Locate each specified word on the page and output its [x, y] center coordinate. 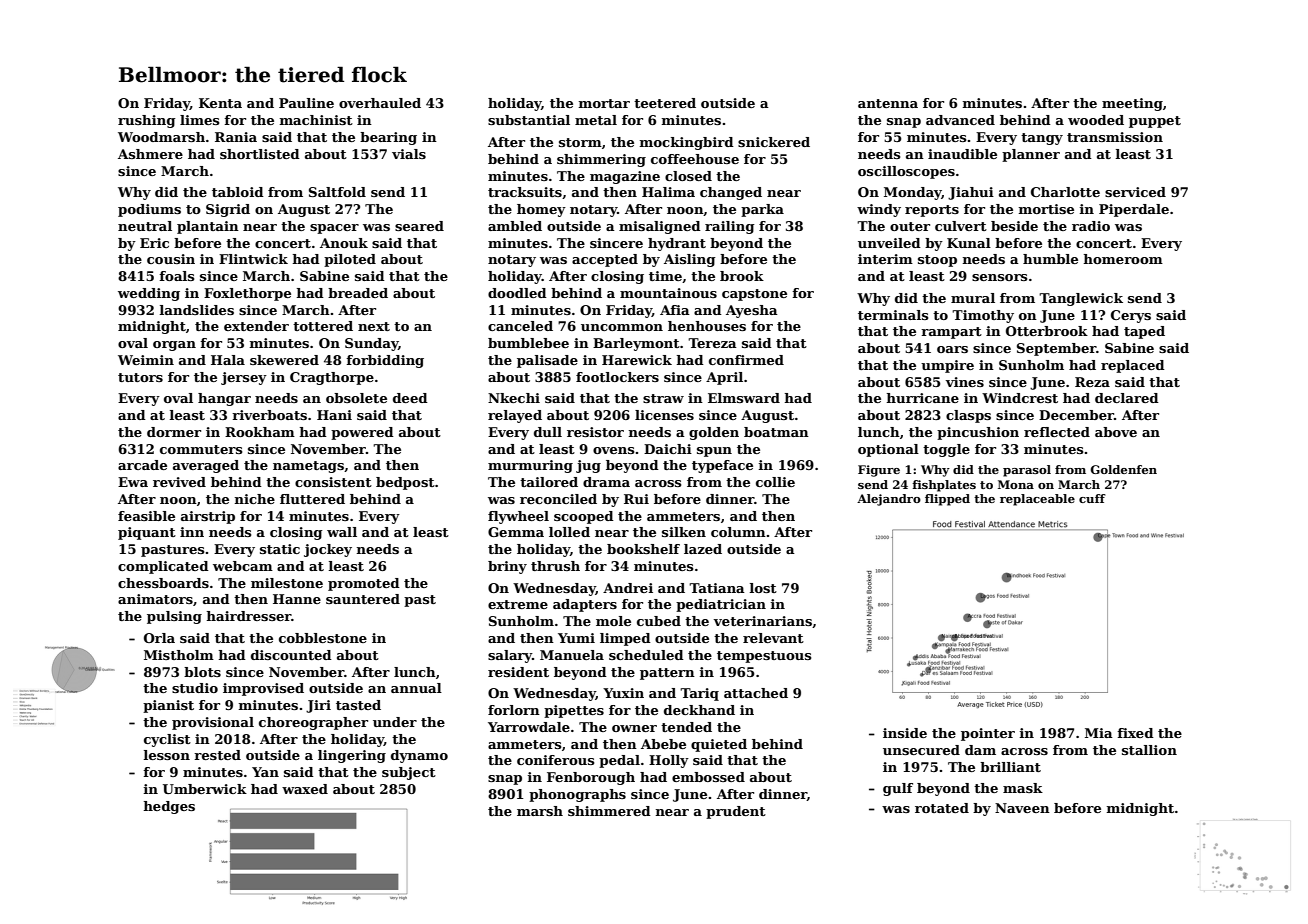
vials [409, 154]
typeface [722, 466]
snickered [774, 142]
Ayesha [752, 311]
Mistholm [179, 655]
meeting [1132, 104]
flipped [947, 500]
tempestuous [764, 657]
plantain [208, 227]
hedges [169, 807]
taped [1144, 332]
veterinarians [763, 621]
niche [255, 499]
